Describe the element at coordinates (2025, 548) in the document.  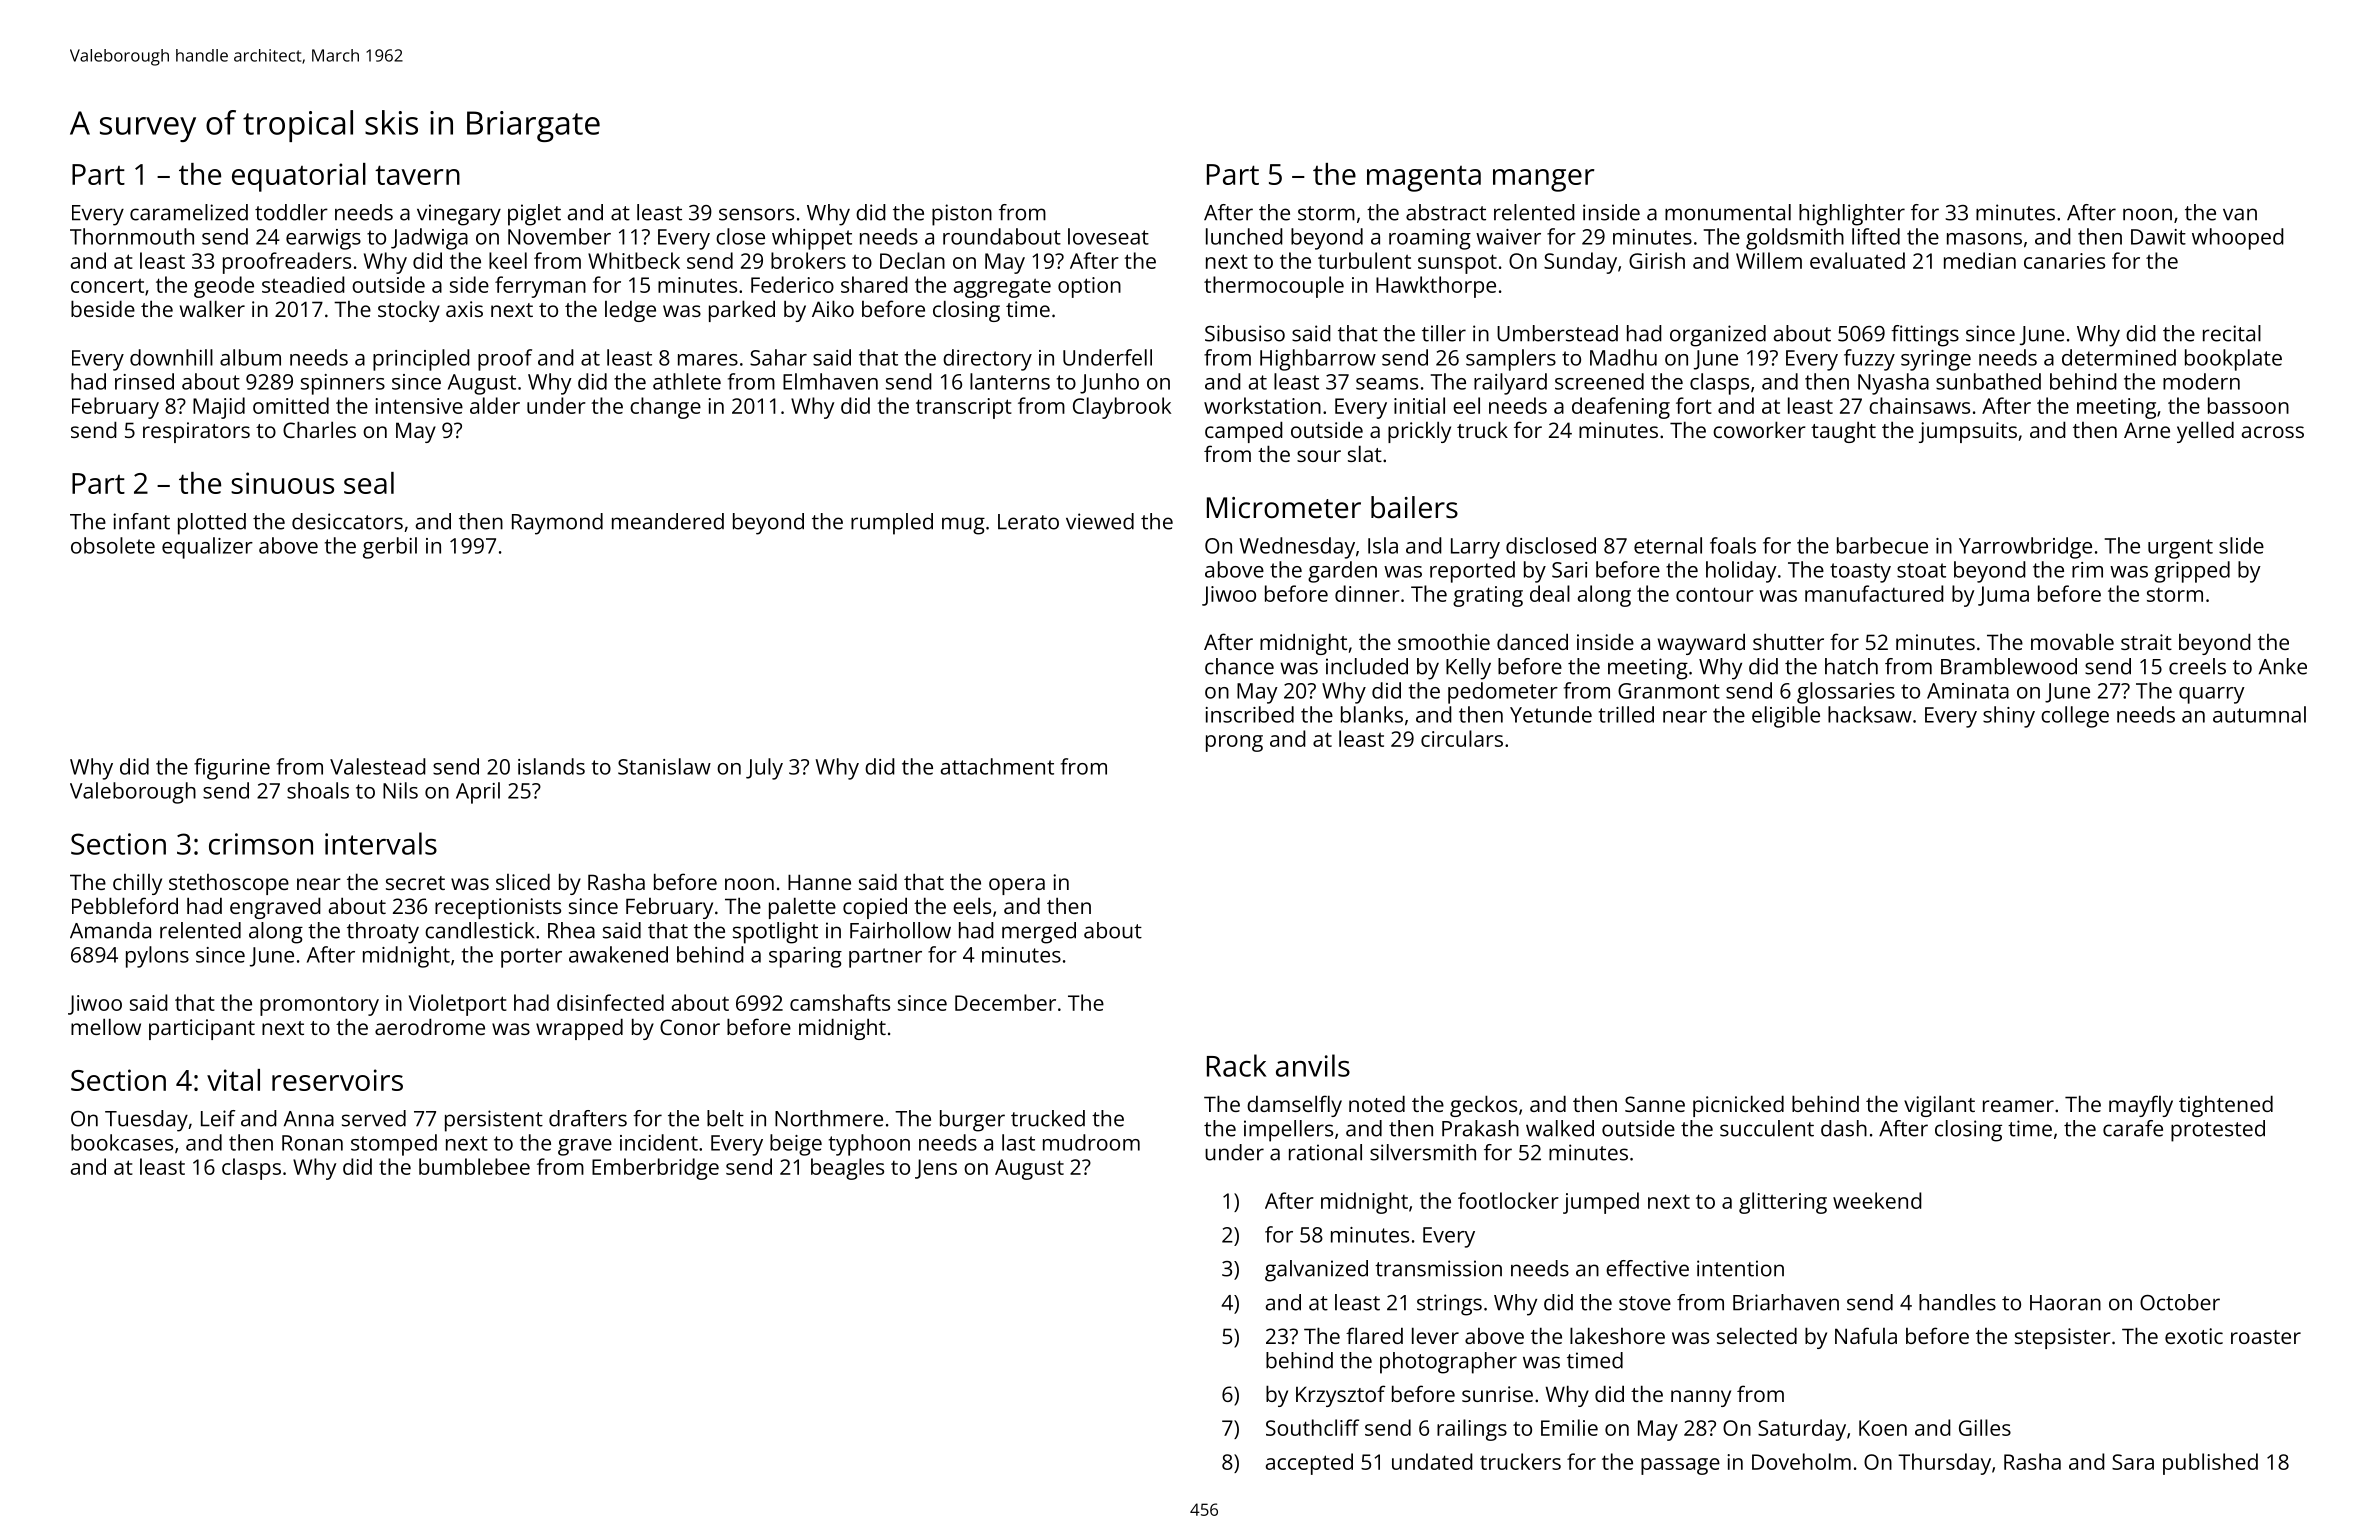
I see `Yarrowbridge` at that location.
